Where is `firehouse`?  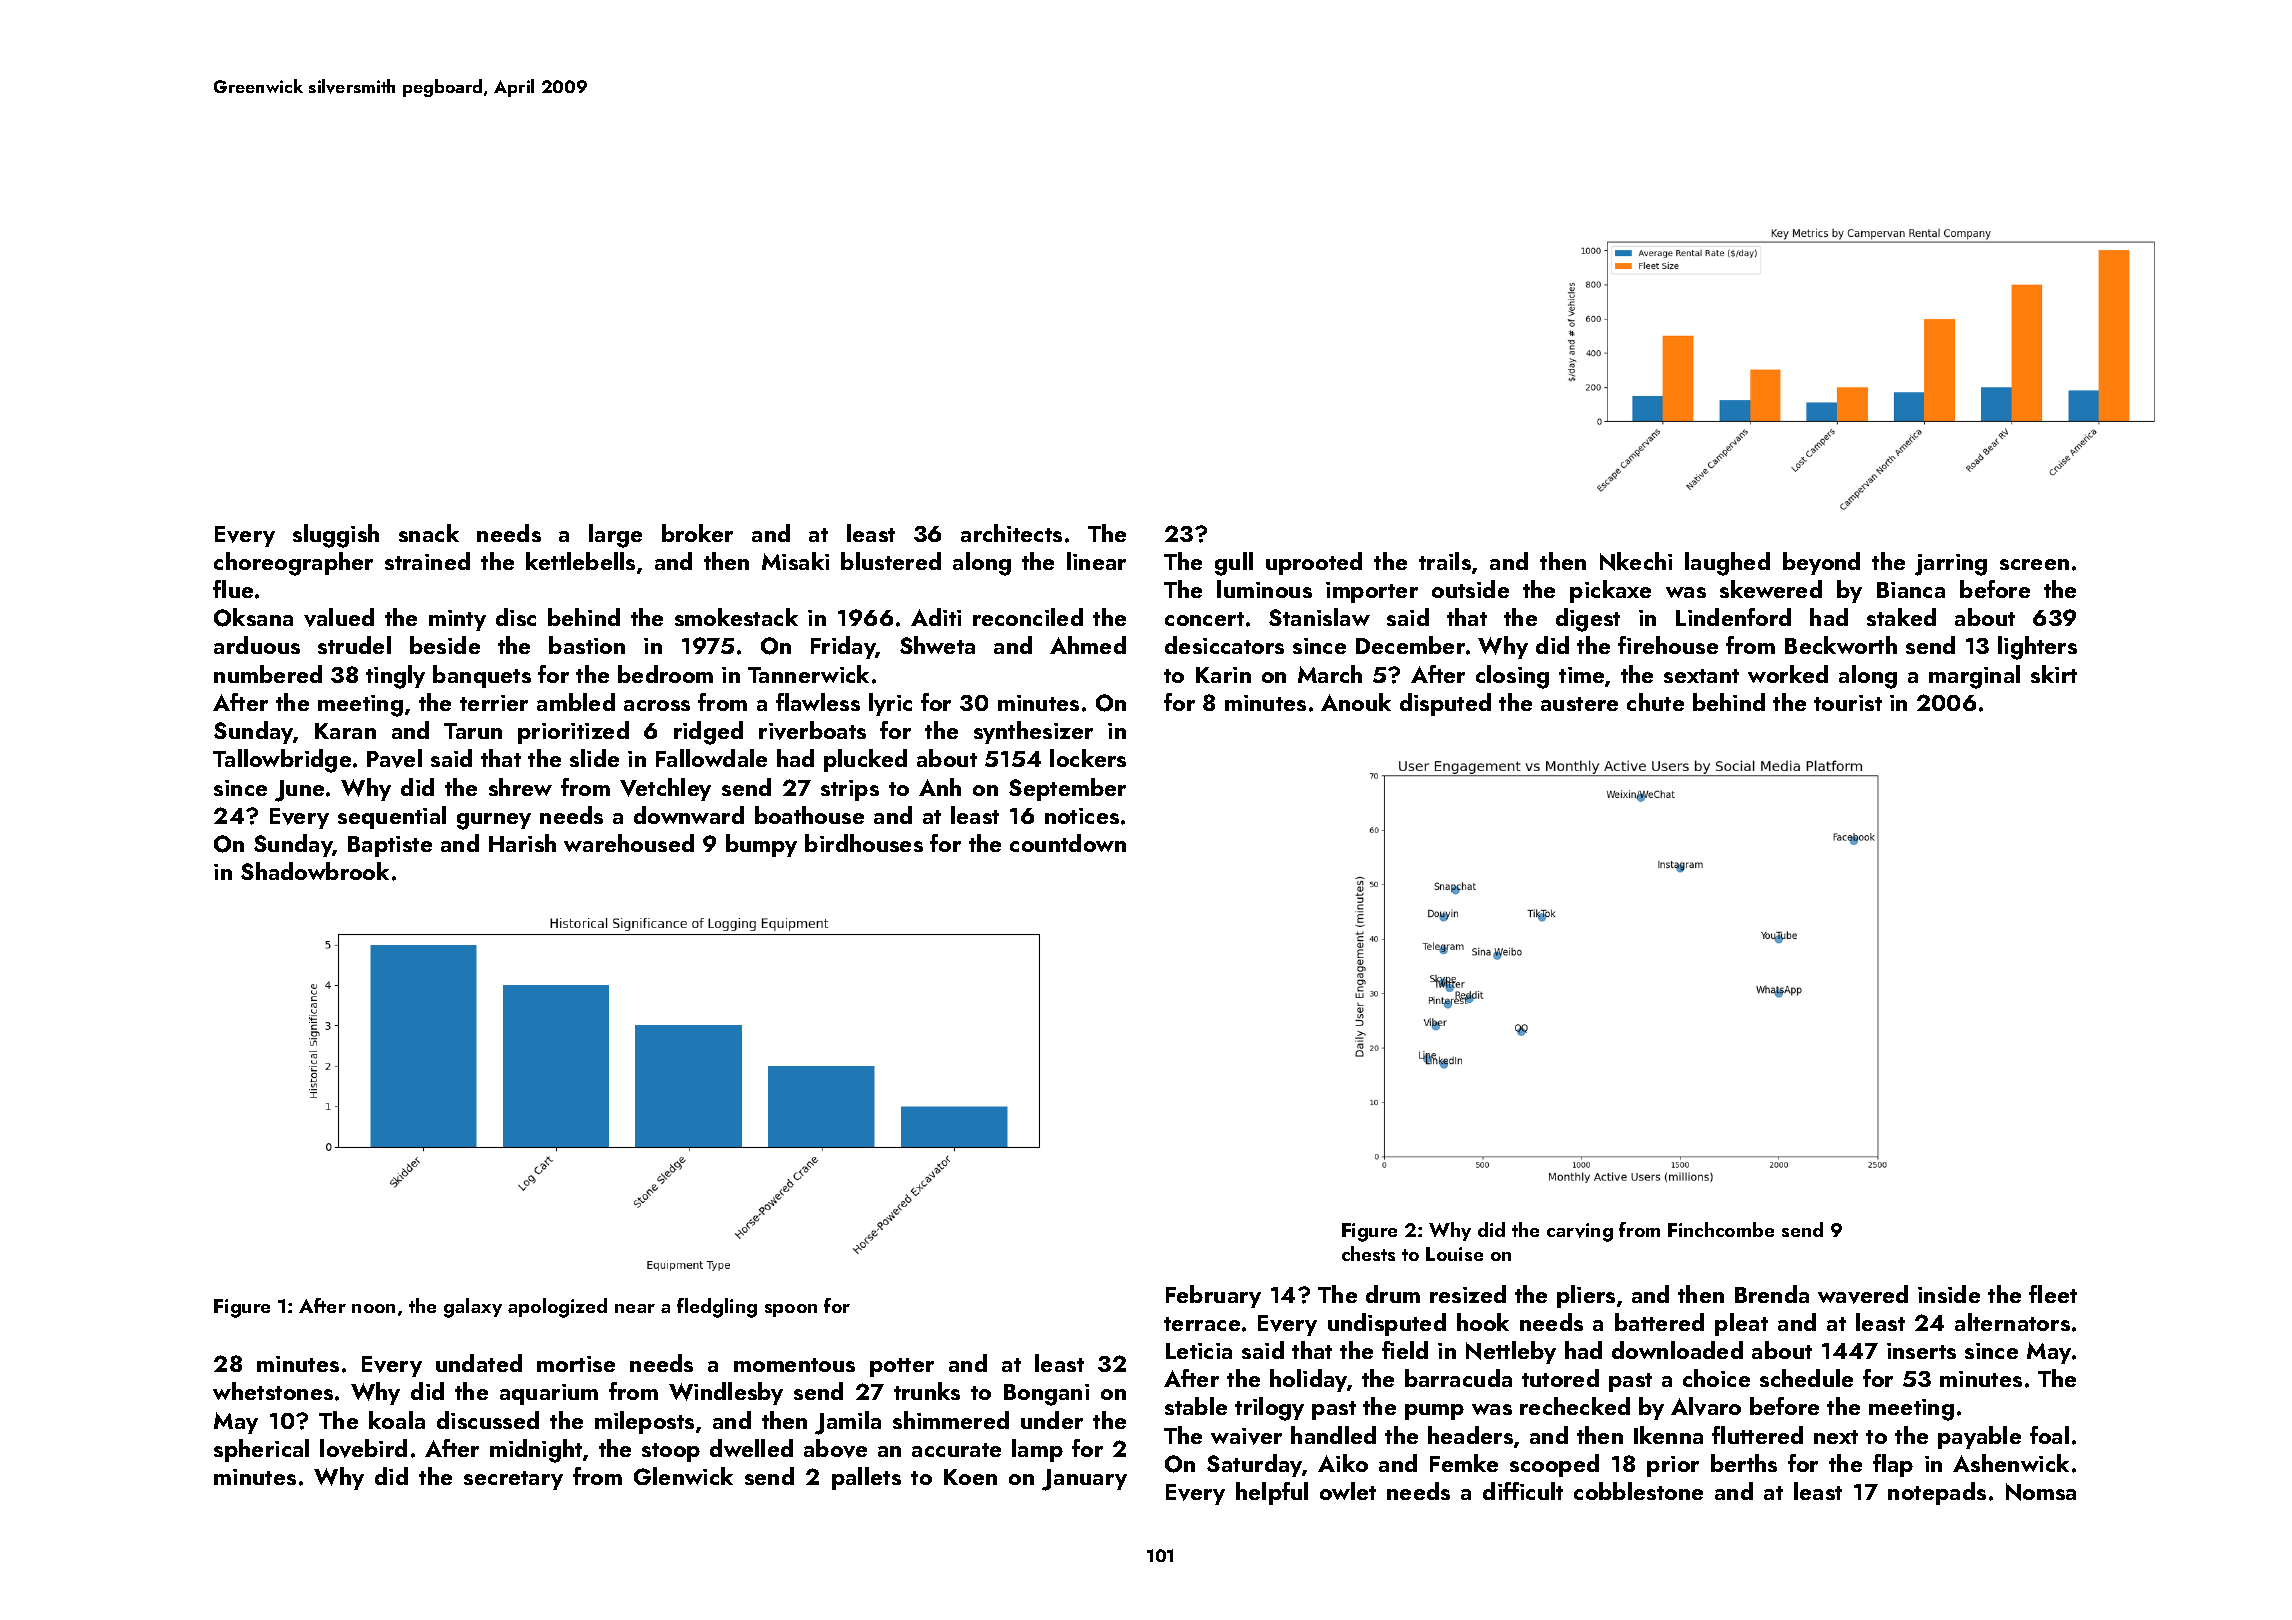 firehouse is located at coordinates (1668, 645).
